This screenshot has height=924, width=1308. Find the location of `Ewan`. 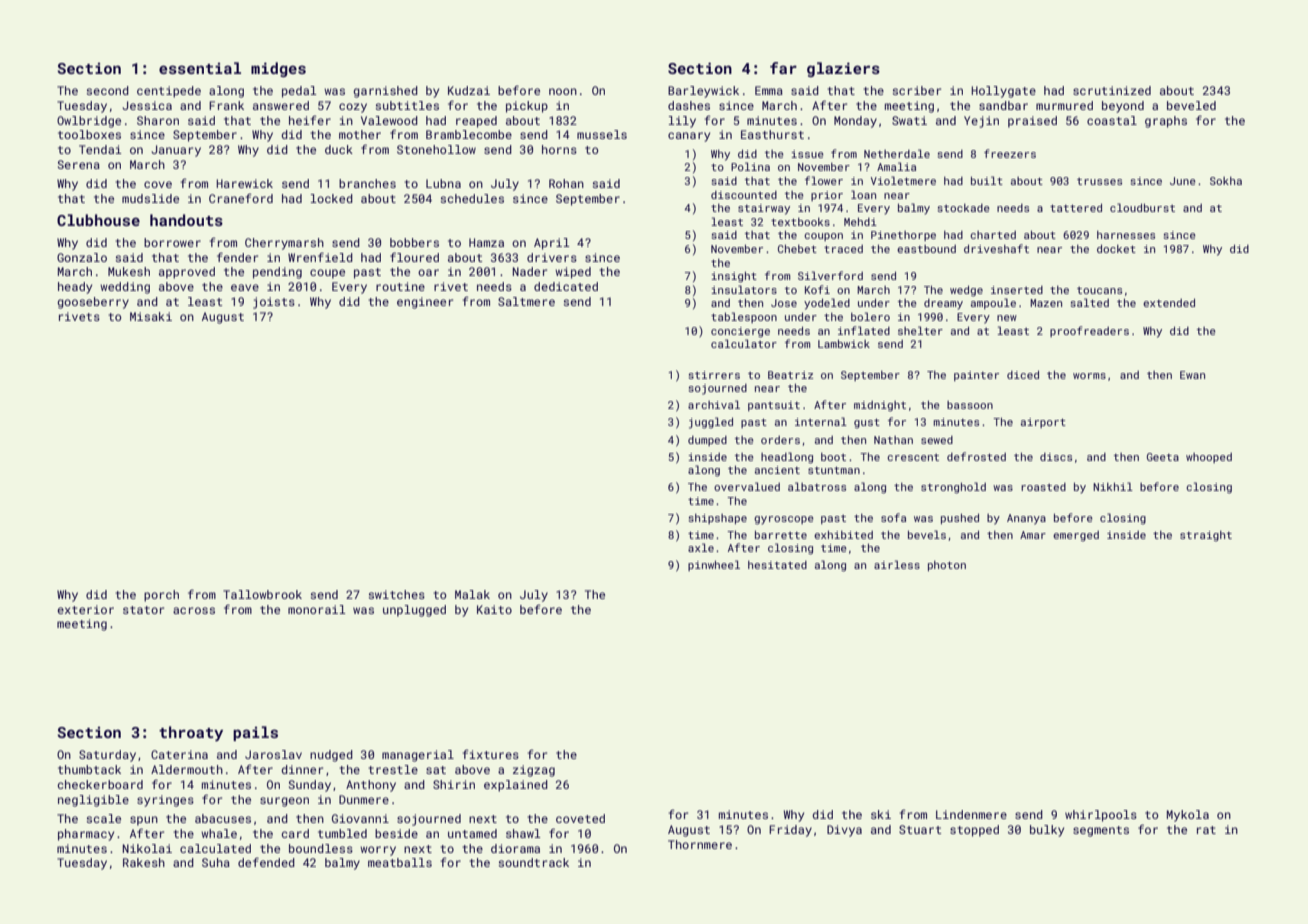

Ewan is located at coordinates (1192, 375).
